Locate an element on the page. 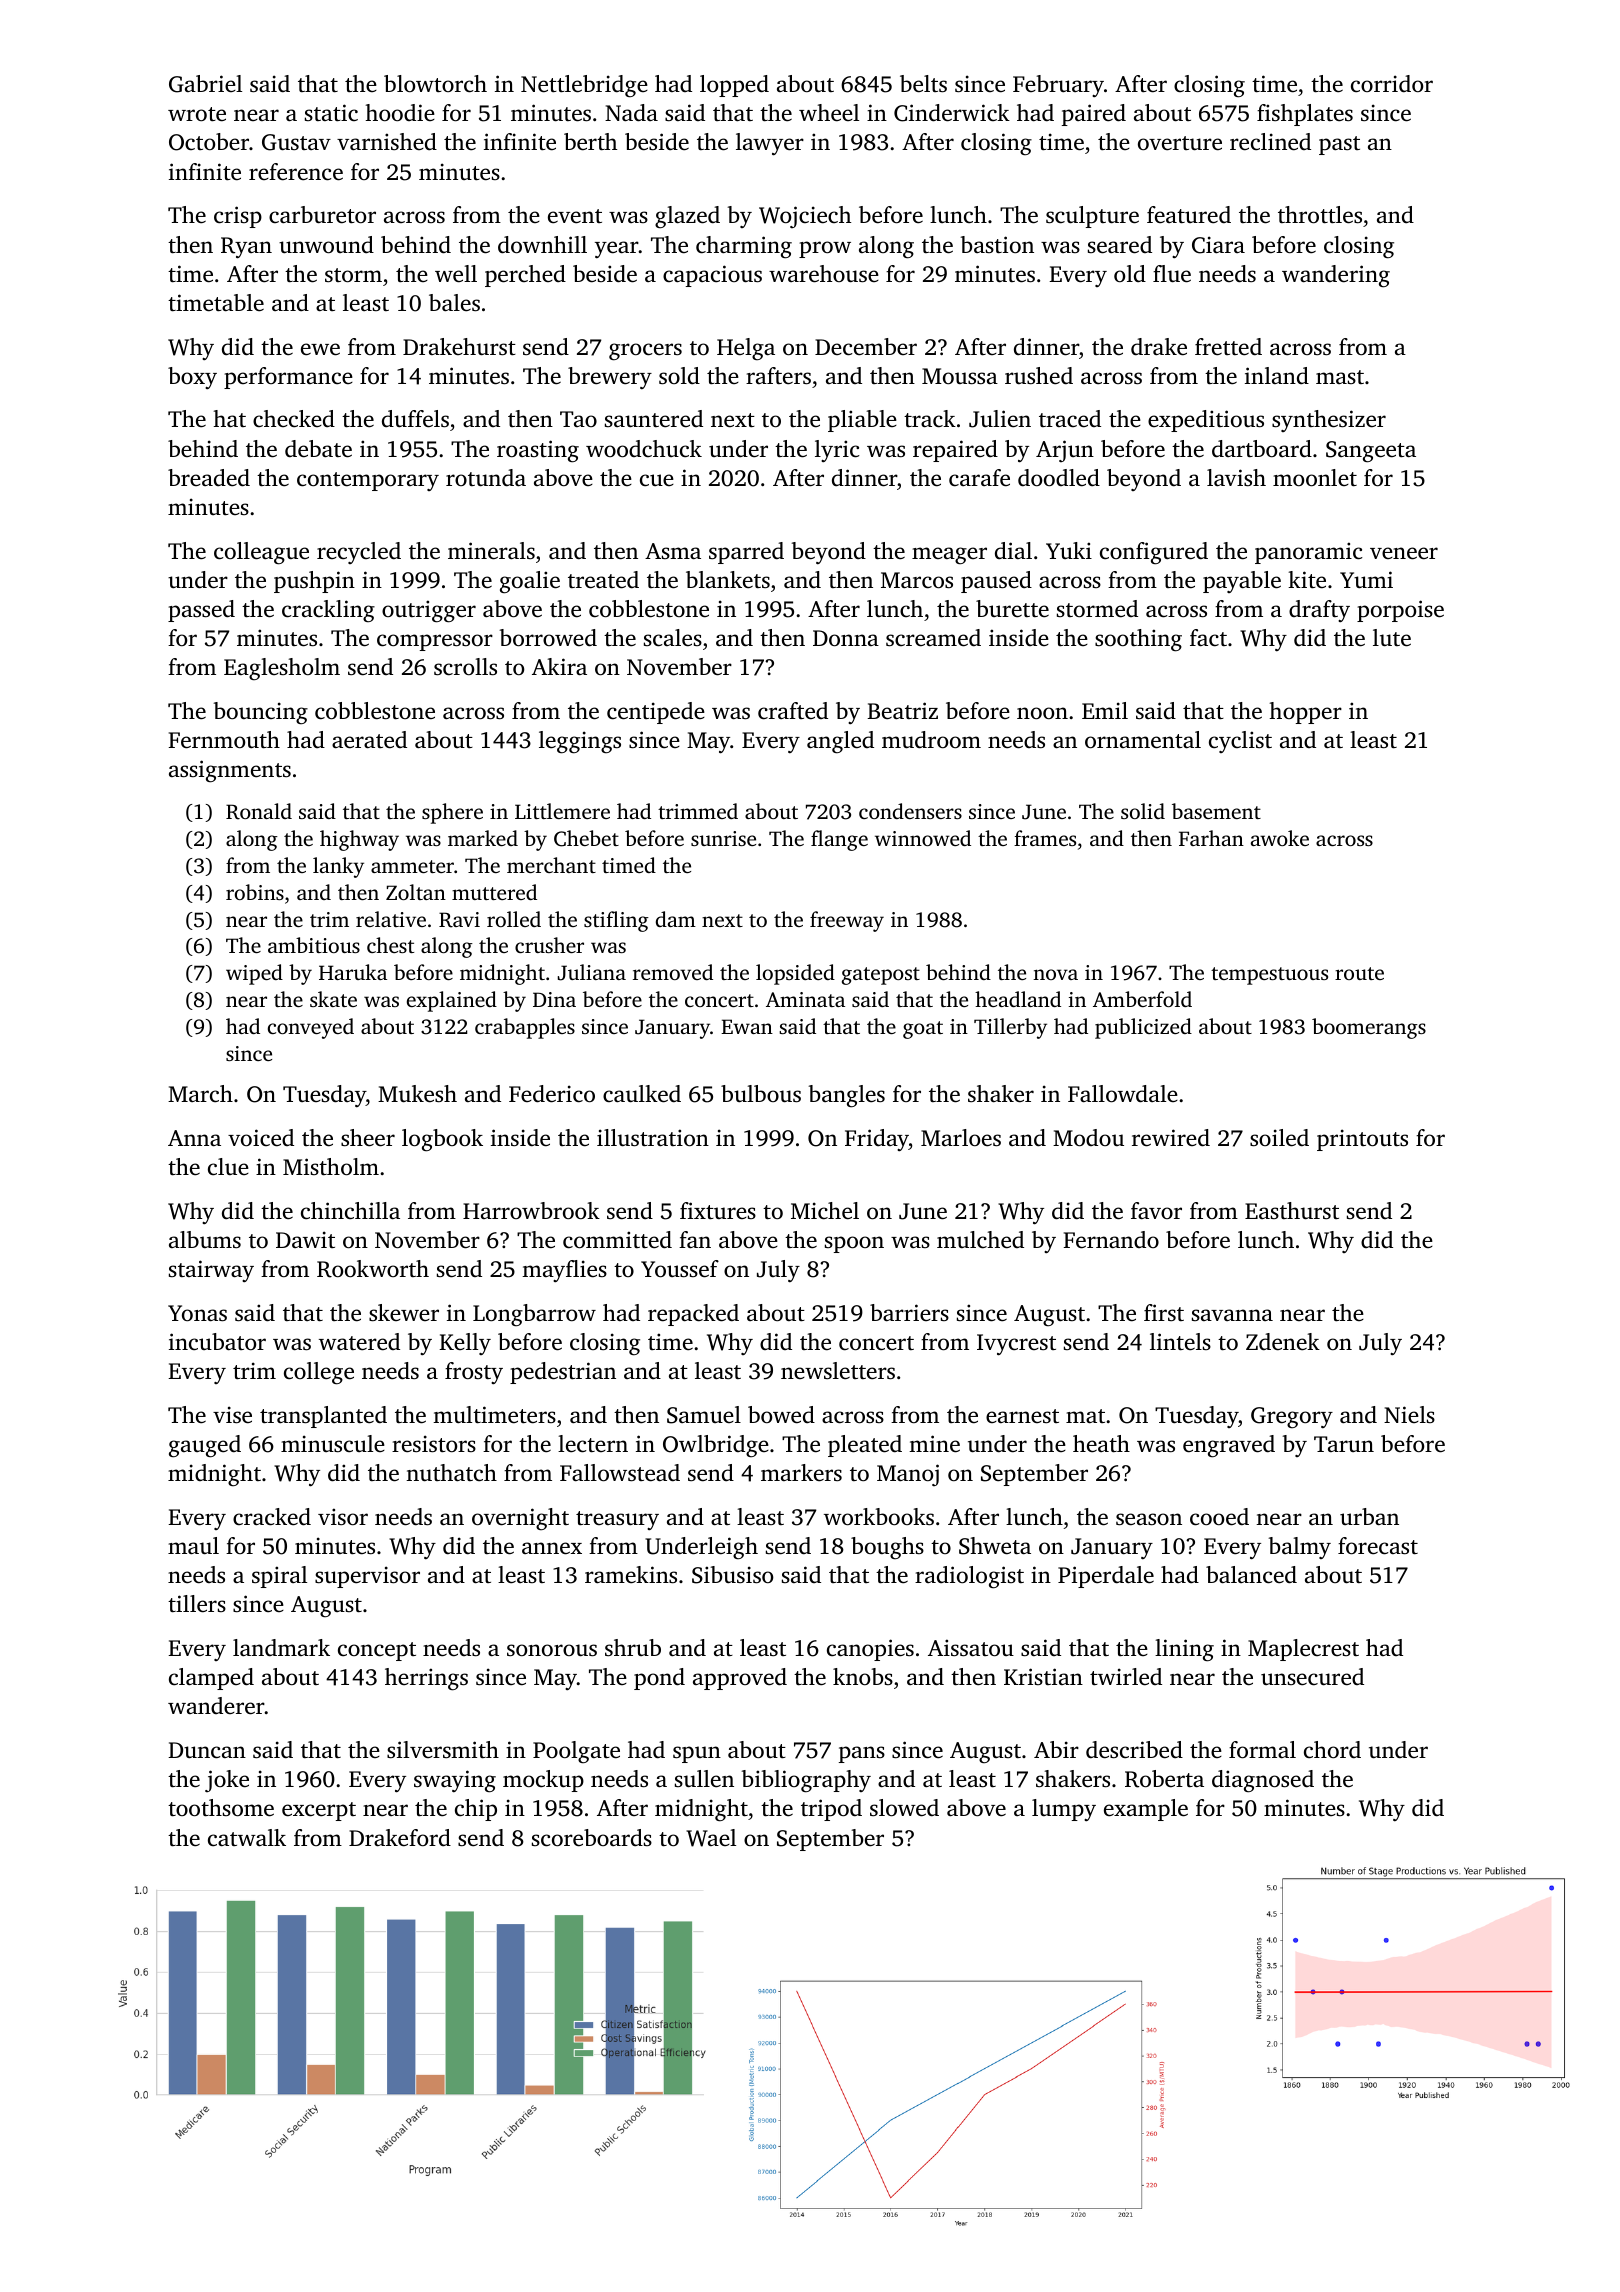  wheel is located at coordinates (829, 113).
